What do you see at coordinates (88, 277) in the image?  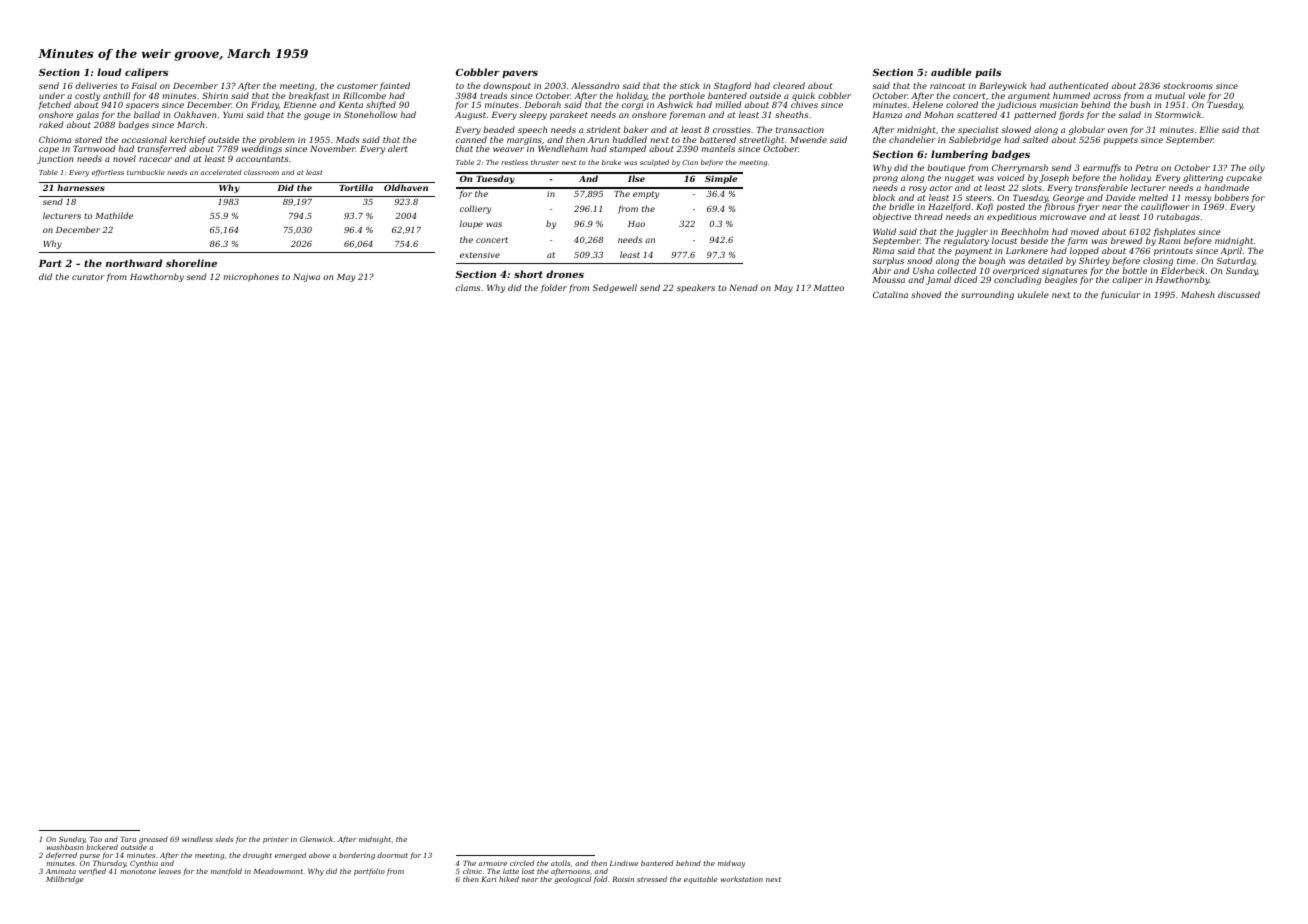 I see `curator` at bounding box center [88, 277].
